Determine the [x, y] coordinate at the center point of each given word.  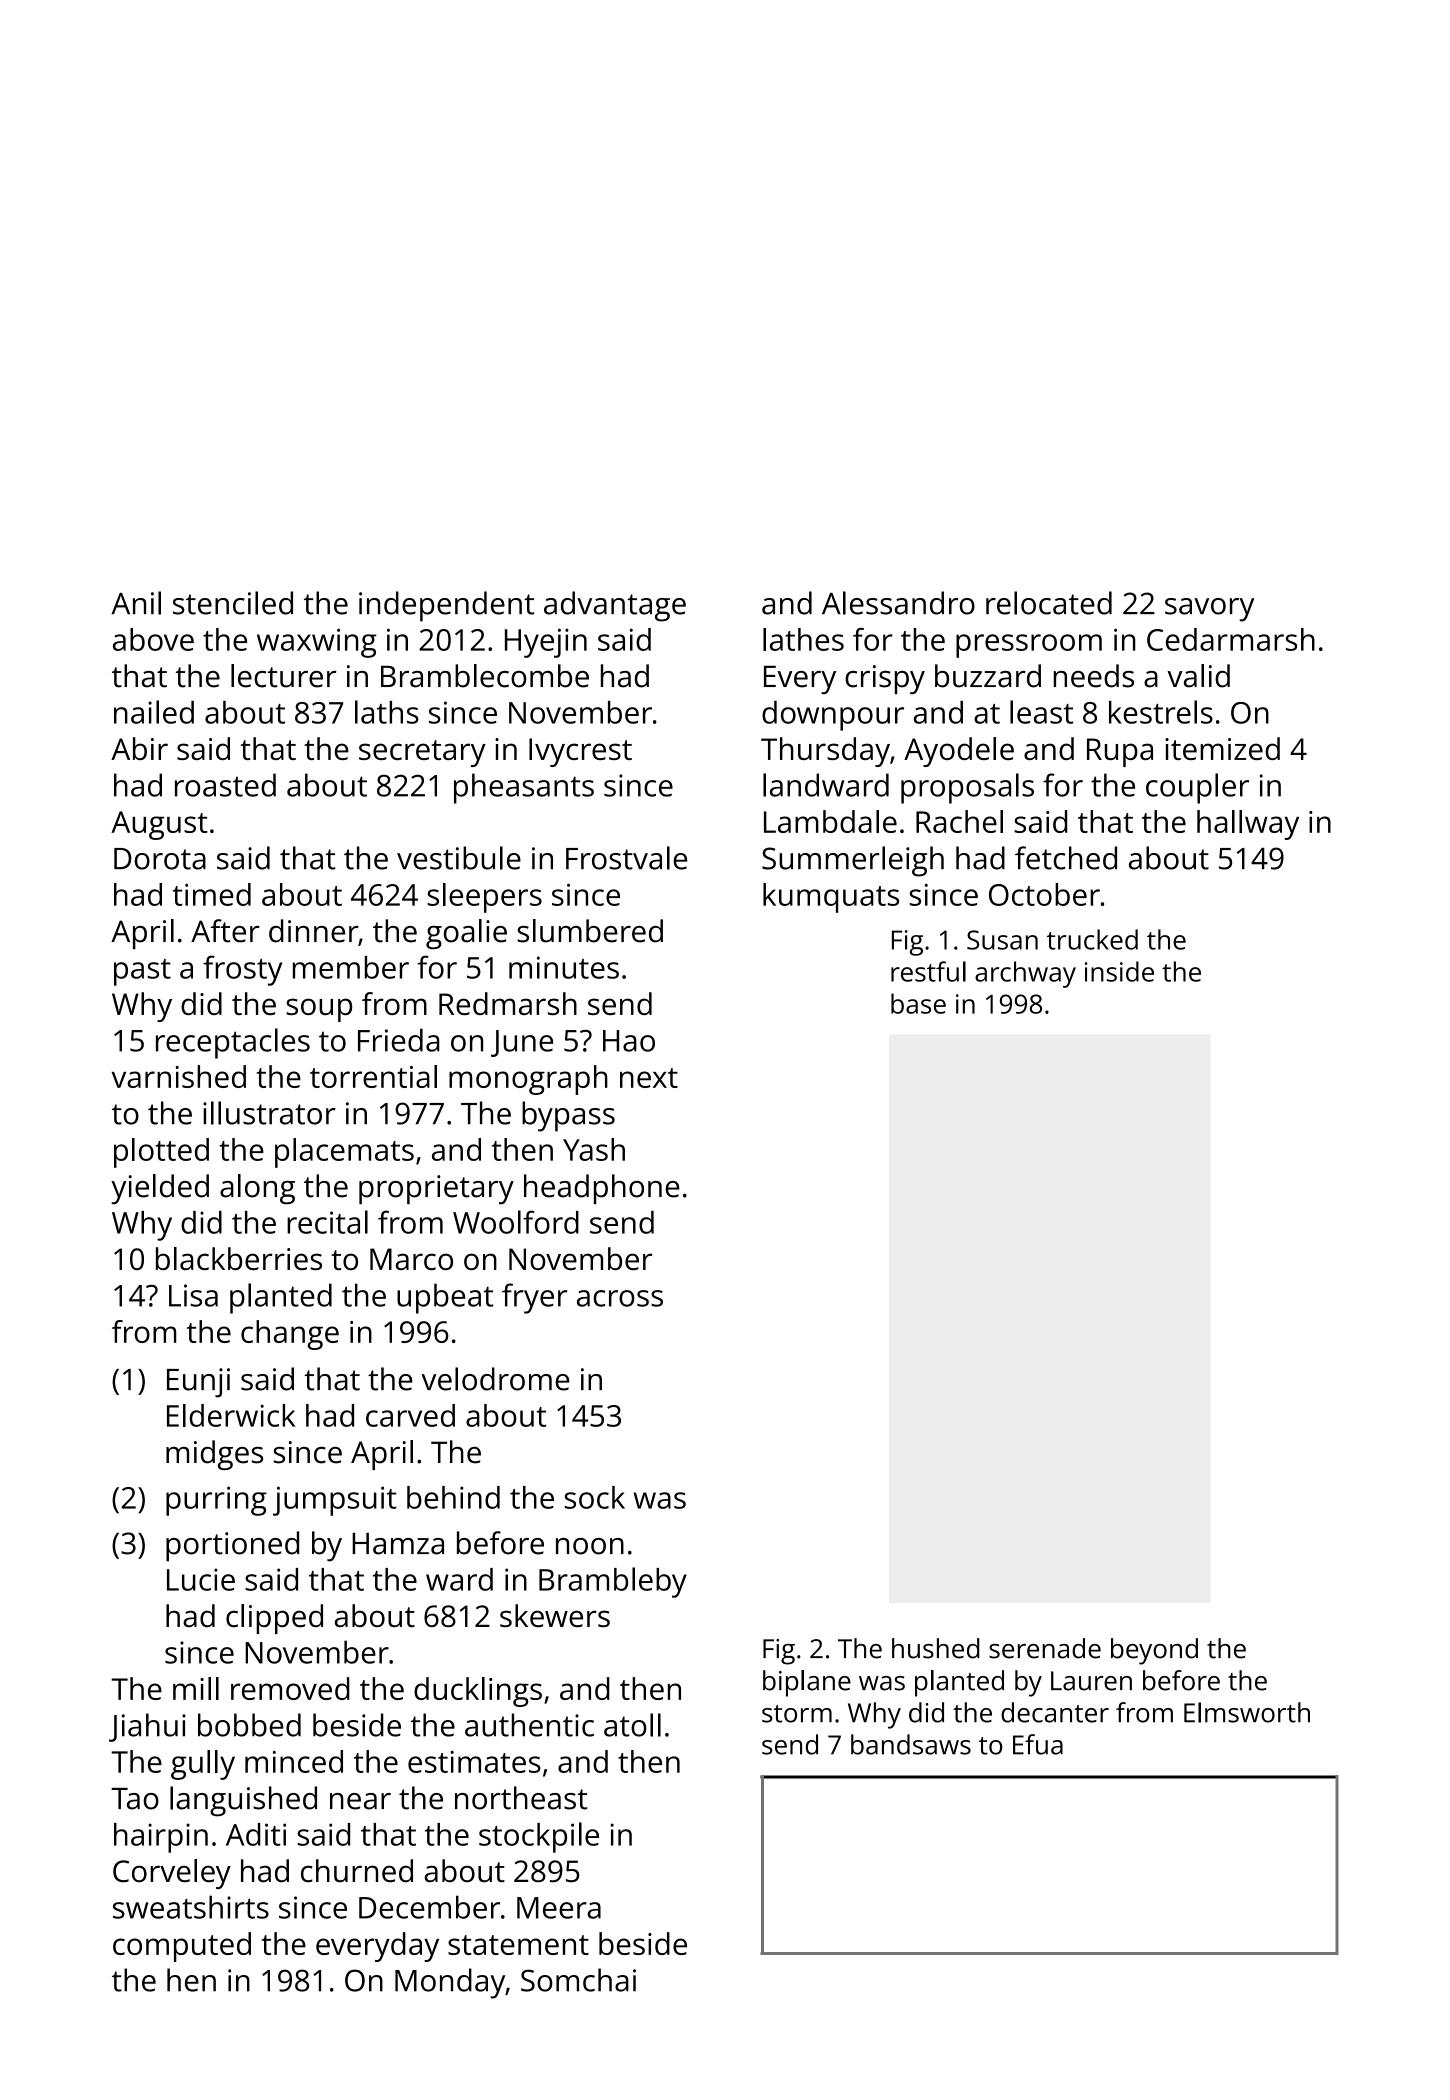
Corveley [172, 1874]
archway [1025, 974]
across [620, 1298]
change [290, 1335]
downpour [833, 716]
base [918, 1003]
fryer [534, 1298]
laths [387, 712]
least [1041, 712]
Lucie [201, 1579]
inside [1119, 971]
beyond [1154, 1651]
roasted [225, 785]
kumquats [831, 898]
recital [327, 1222]
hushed [936, 1648]
